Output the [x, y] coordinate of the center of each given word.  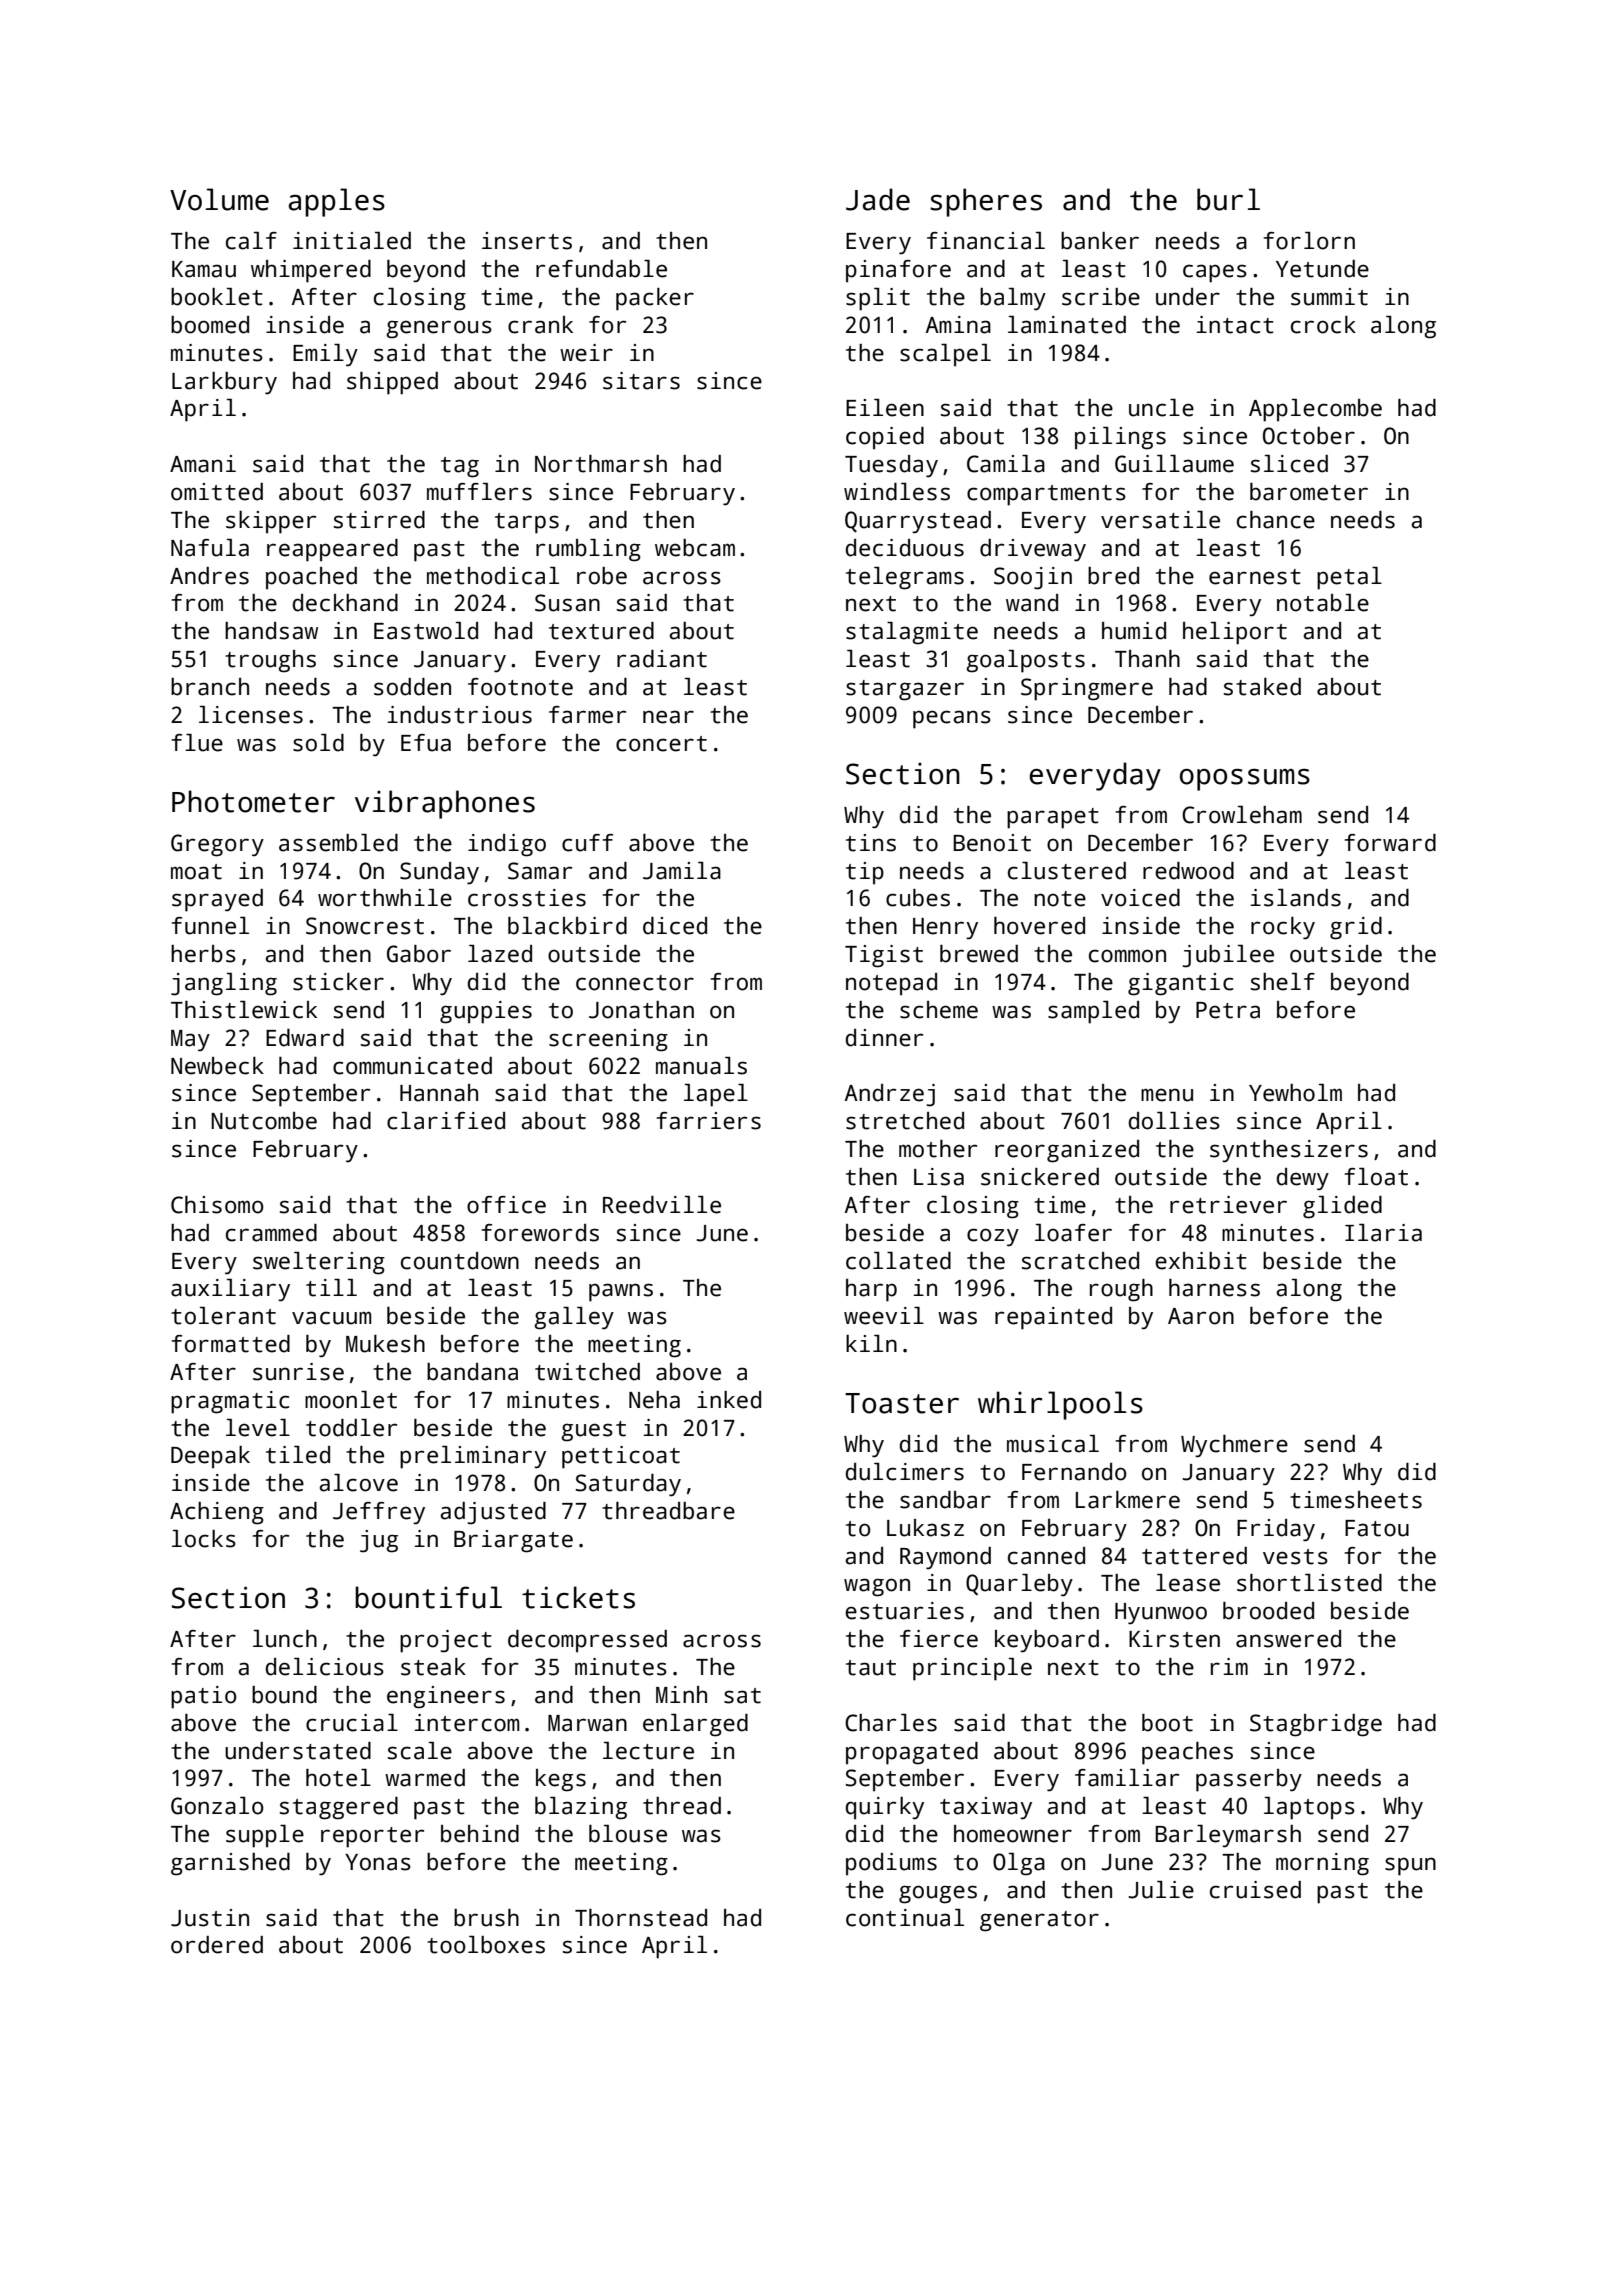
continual [905, 1918]
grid [1356, 928]
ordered [217, 1945]
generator [1039, 1921]
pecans [952, 719]
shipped [392, 383]
